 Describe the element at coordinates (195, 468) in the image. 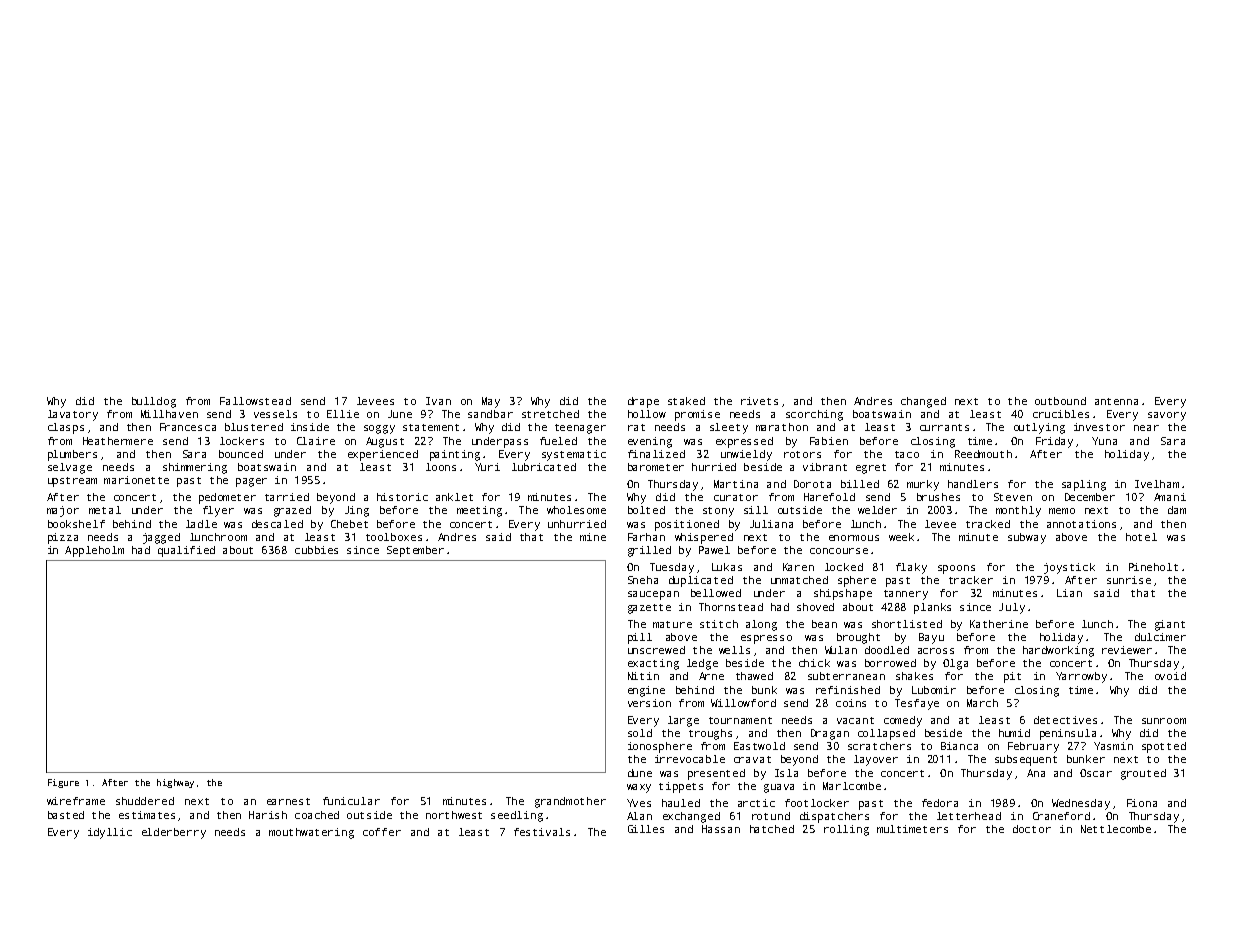

I see `shimmering` at that location.
